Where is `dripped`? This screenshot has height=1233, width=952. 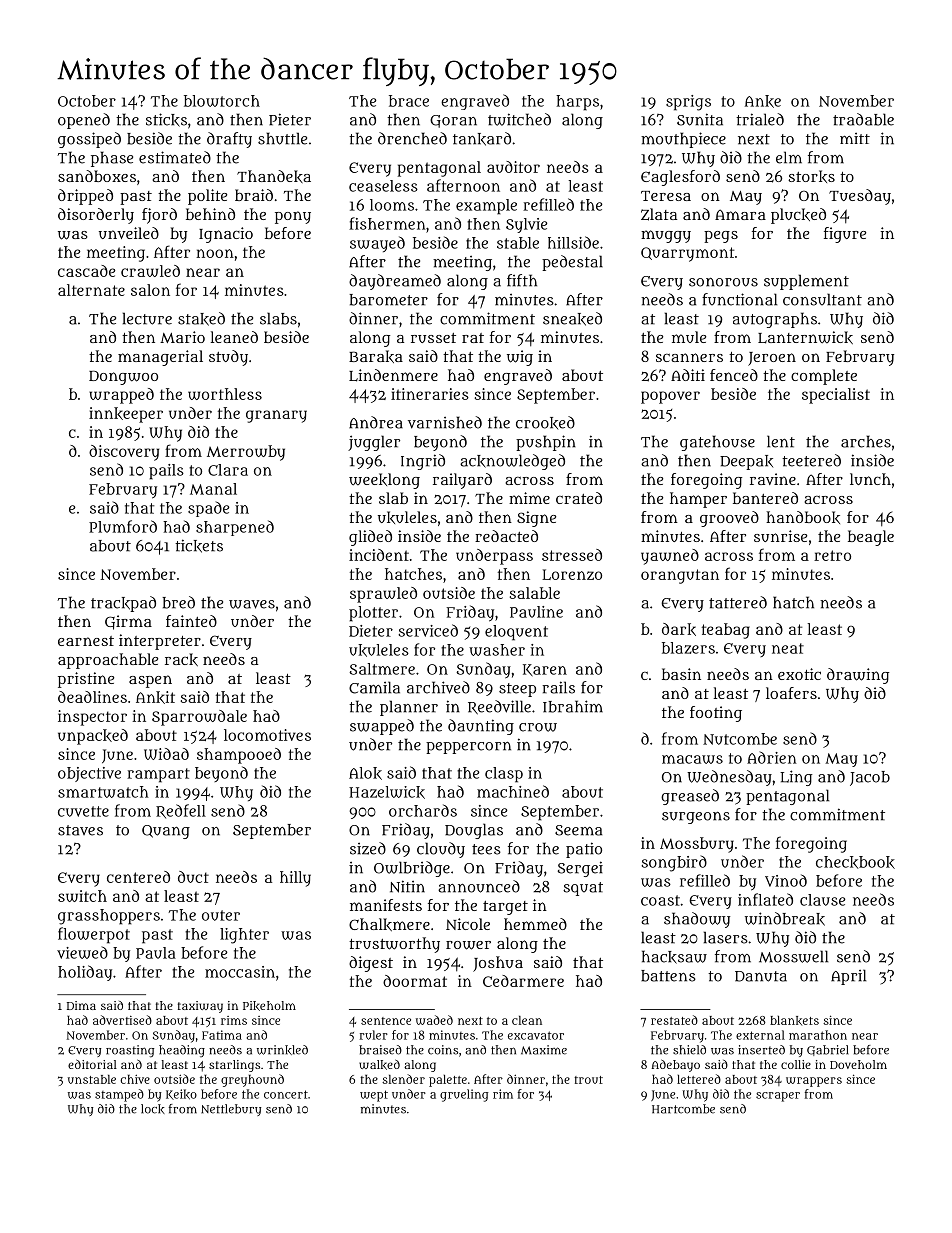 dripped is located at coordinates (85, 197).
